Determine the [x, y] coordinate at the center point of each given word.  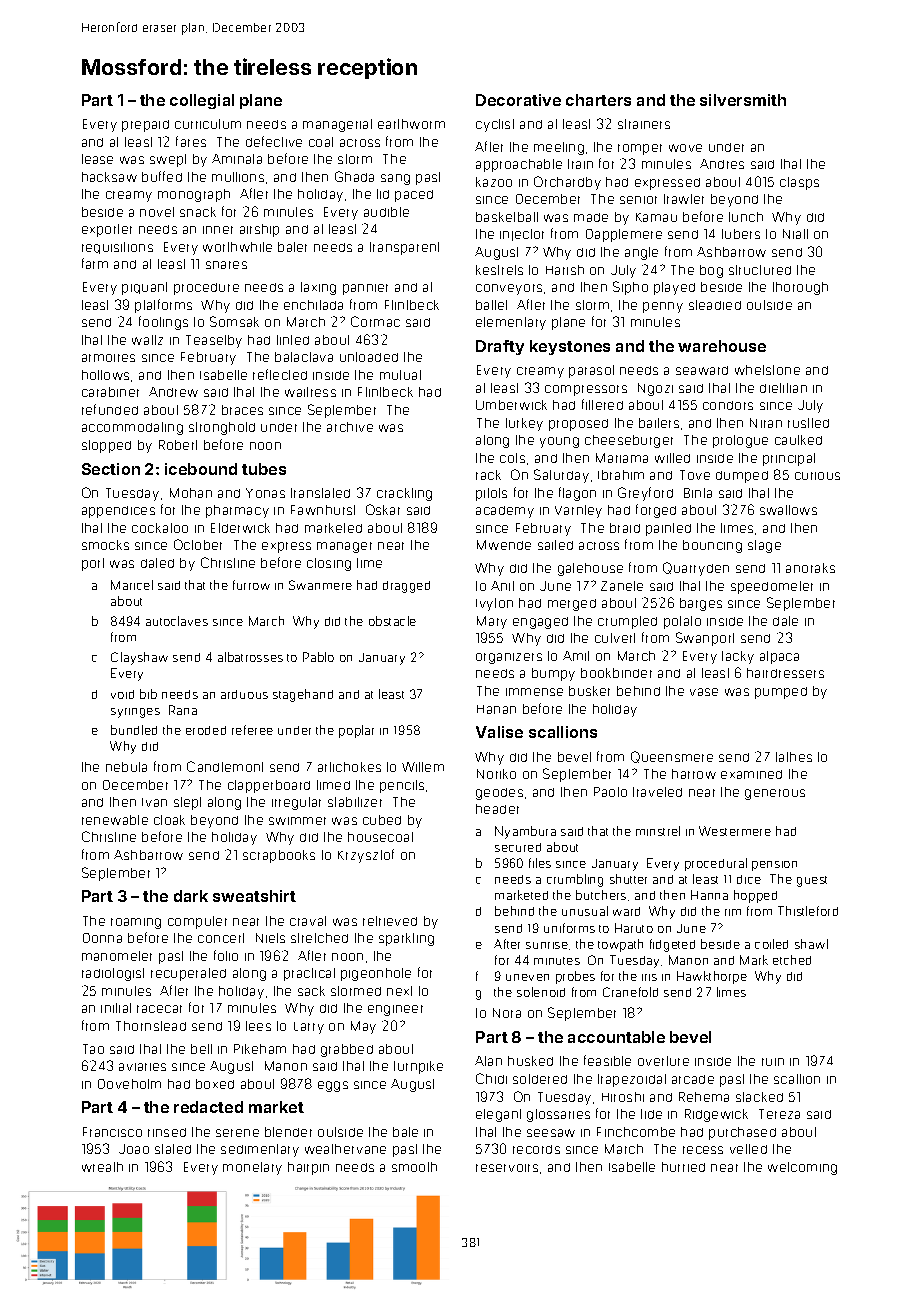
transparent [404, 248]
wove [685, 148]
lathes [794, 757]
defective [274, 141]
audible [386, 212]
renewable [115, 820]
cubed [382, 820]
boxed [215, 1084]
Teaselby [214, 341]
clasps [799, 183]
